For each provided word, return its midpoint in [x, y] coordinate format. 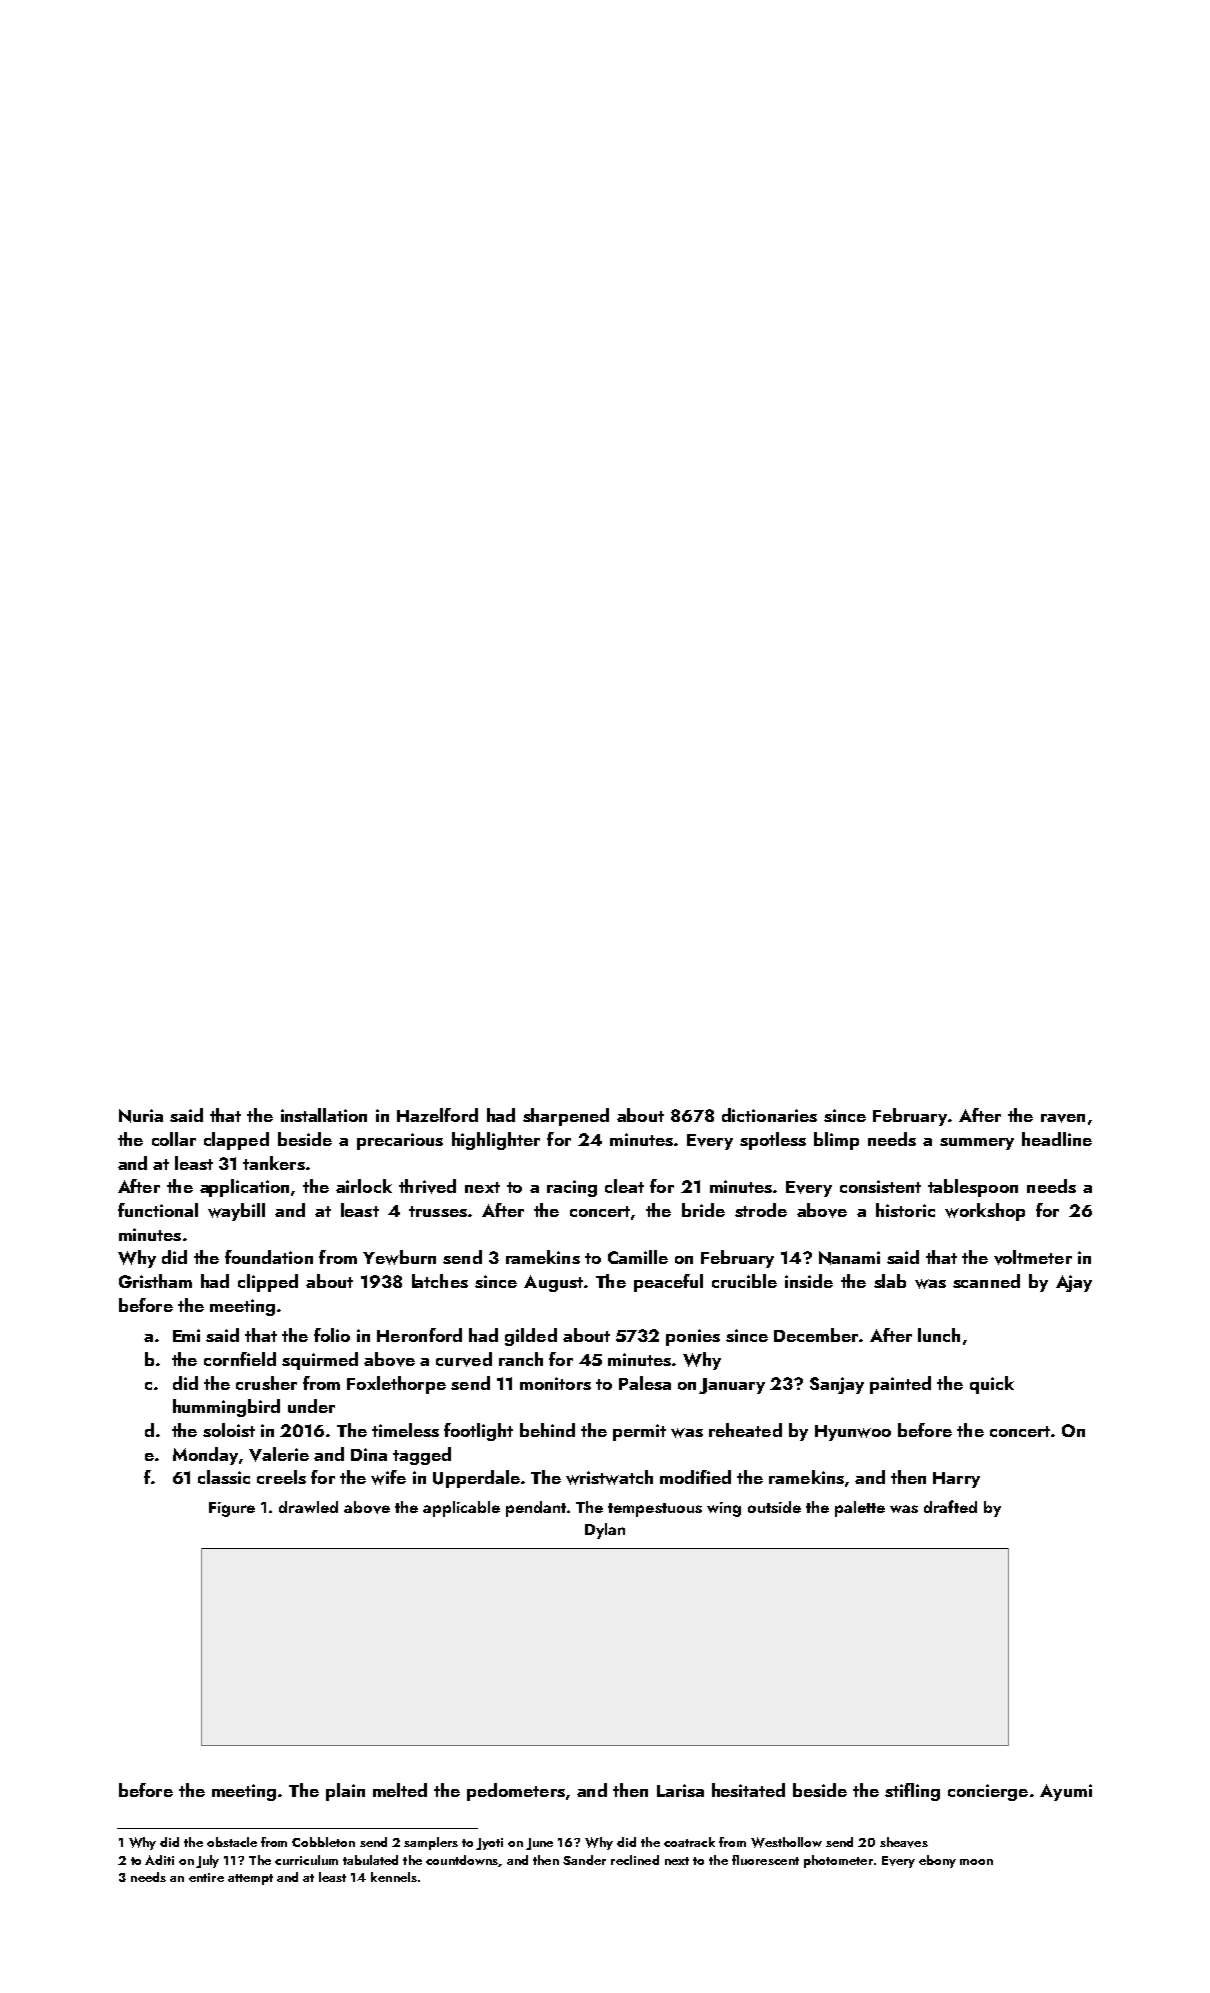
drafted [950, 1506]
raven [1063, 1118]
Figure [232, 1509]
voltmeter [1033, 1257]
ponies [693, 1337]
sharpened [566, 1117]
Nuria [141, 1116]
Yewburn [399, 1257]
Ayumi [1066, 1792]
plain [345, 1792]
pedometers [516, 1792]
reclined [635, 1860]
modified [695, 1477]
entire [206, 1877]
